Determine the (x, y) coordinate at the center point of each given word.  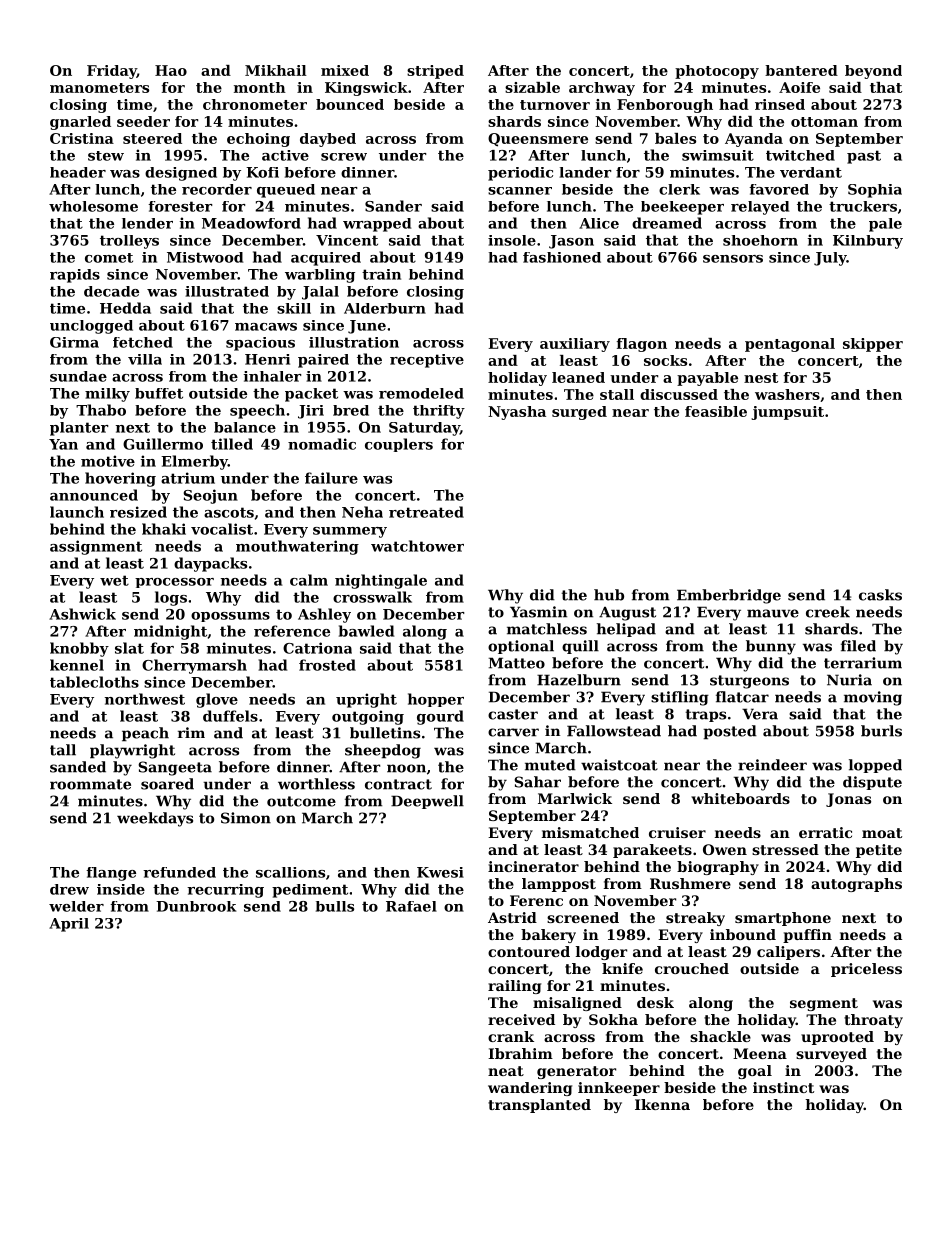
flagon (642, 345)
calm (309, 580)
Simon (246, 818)
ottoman (824, 122)
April (69, 925)
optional (521, 647)
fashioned (562, 257)
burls (881, 731)
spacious (260, 344)
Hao (171, 70)
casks (880, 595)
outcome (301, 801)
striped (435, 72)
